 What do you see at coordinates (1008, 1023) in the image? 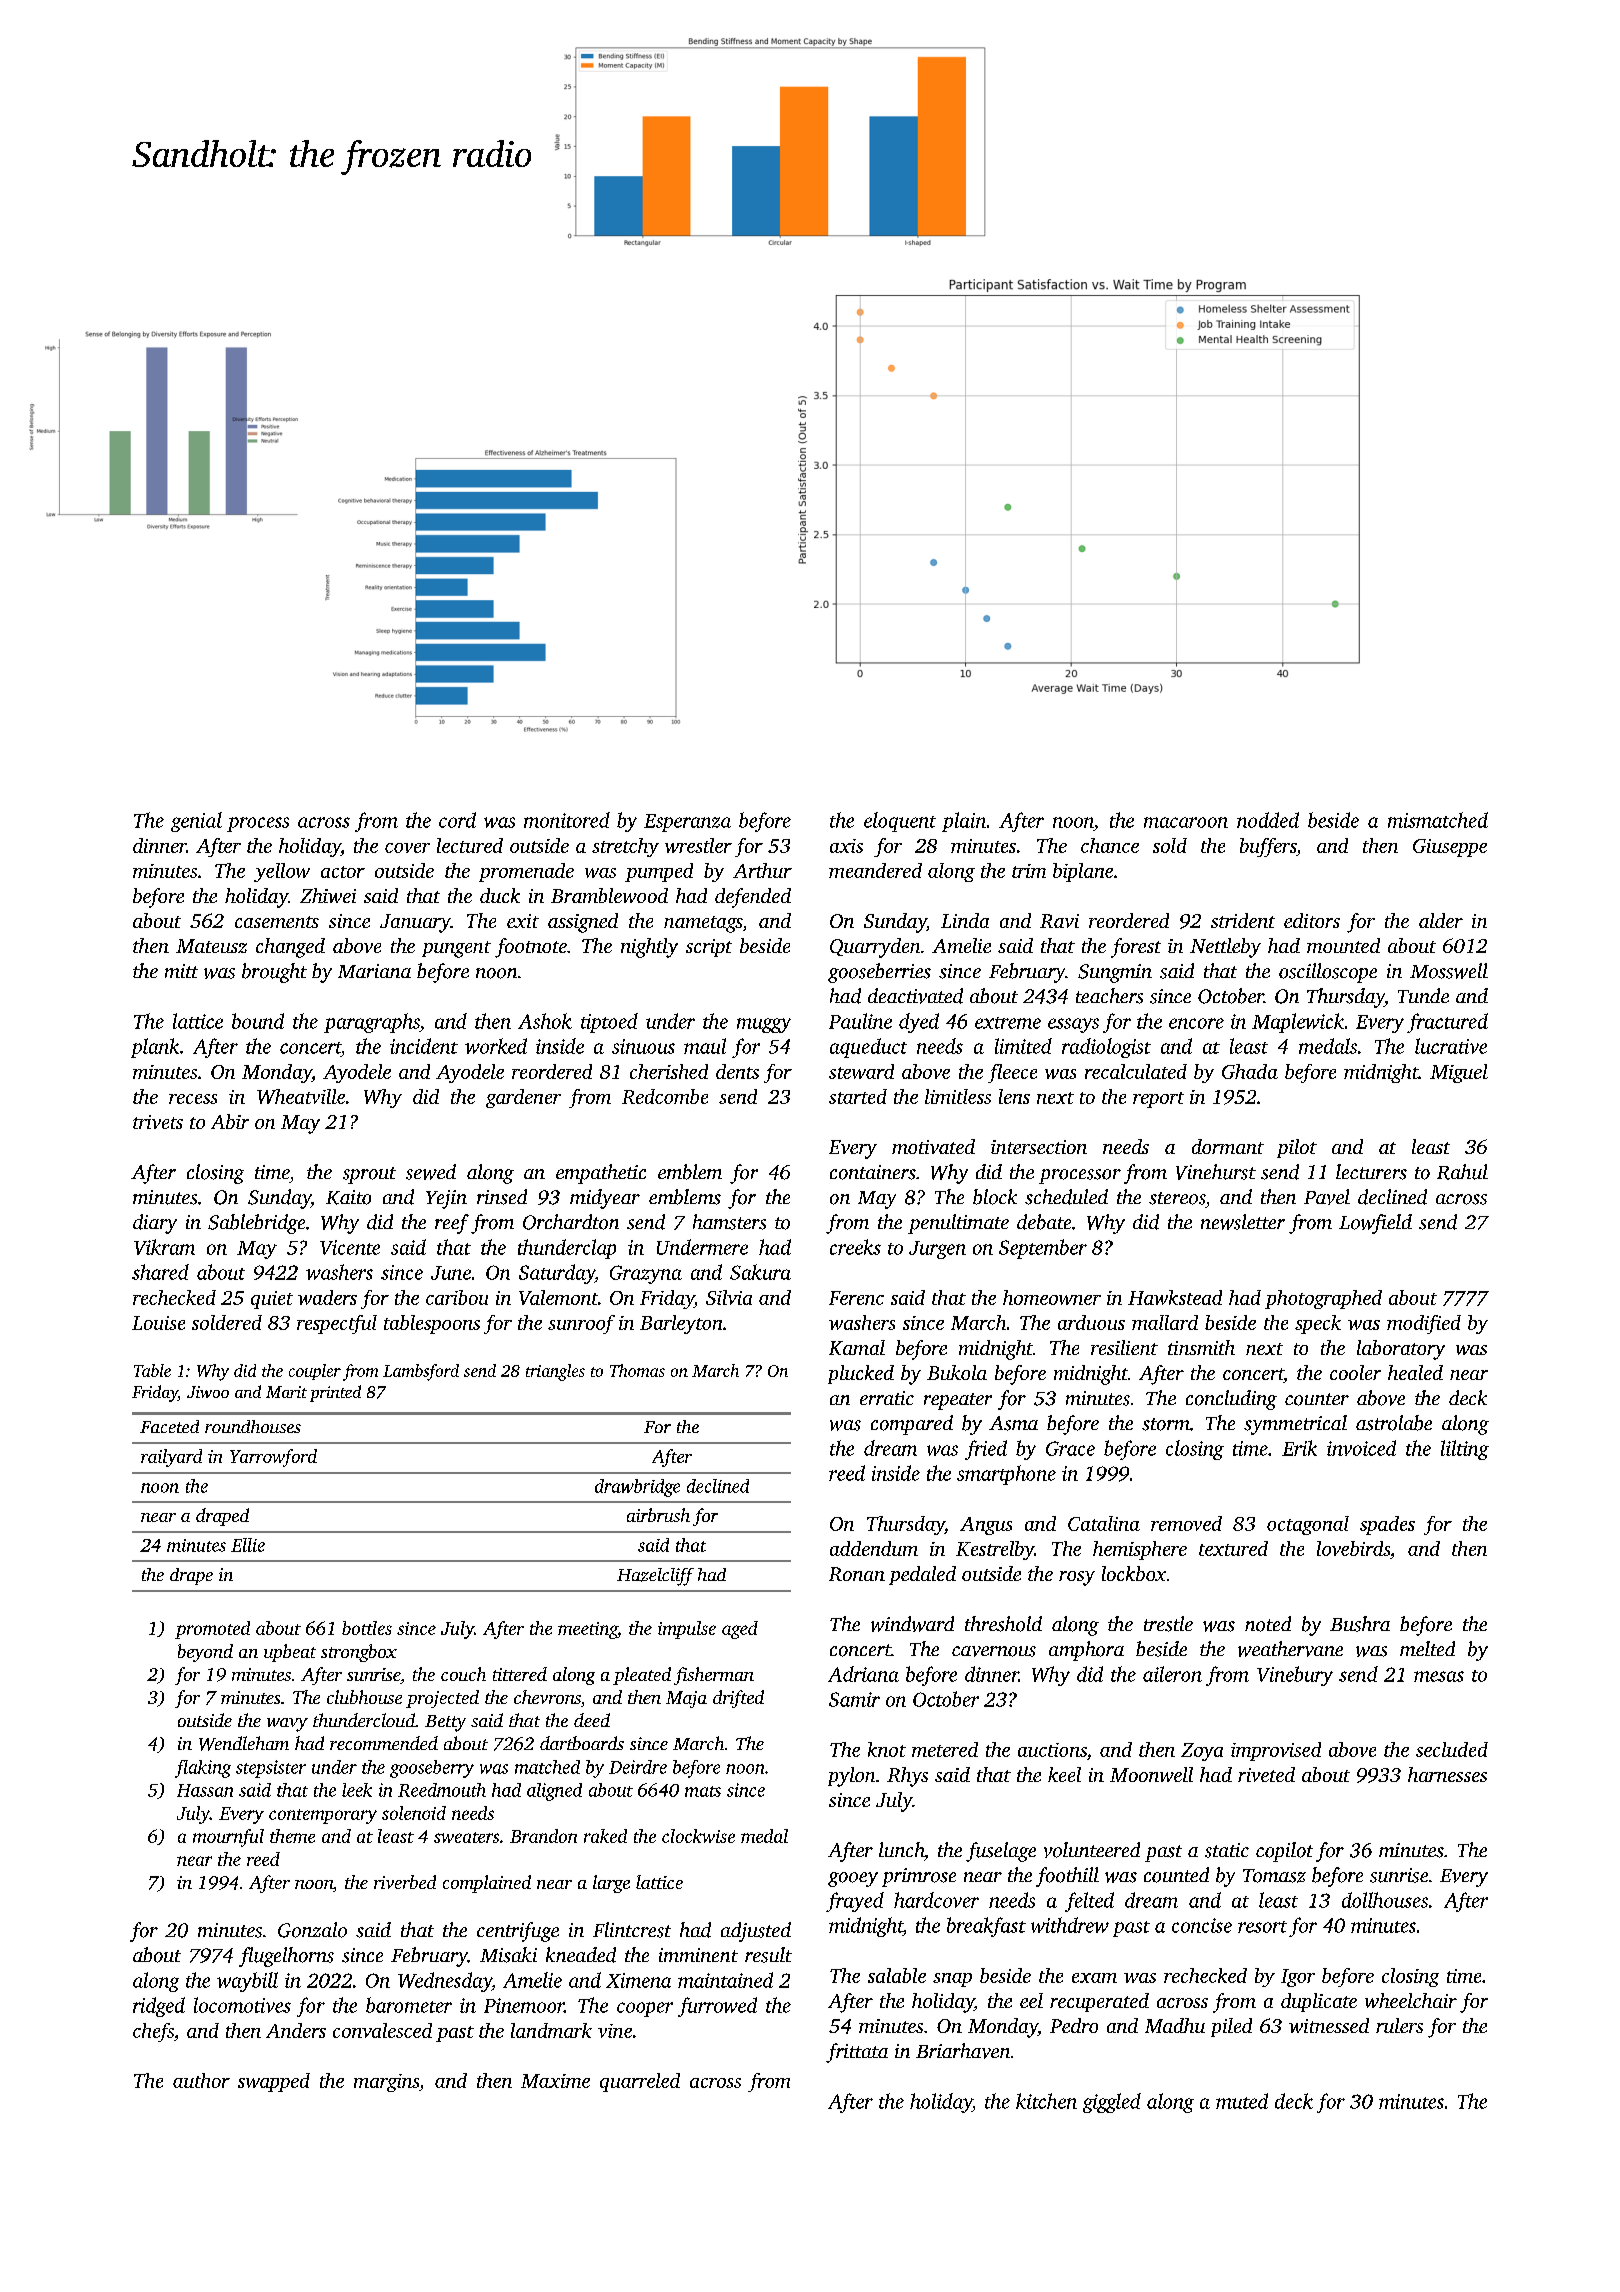
I see `extreme` at bounding box center [1008, 1023].
